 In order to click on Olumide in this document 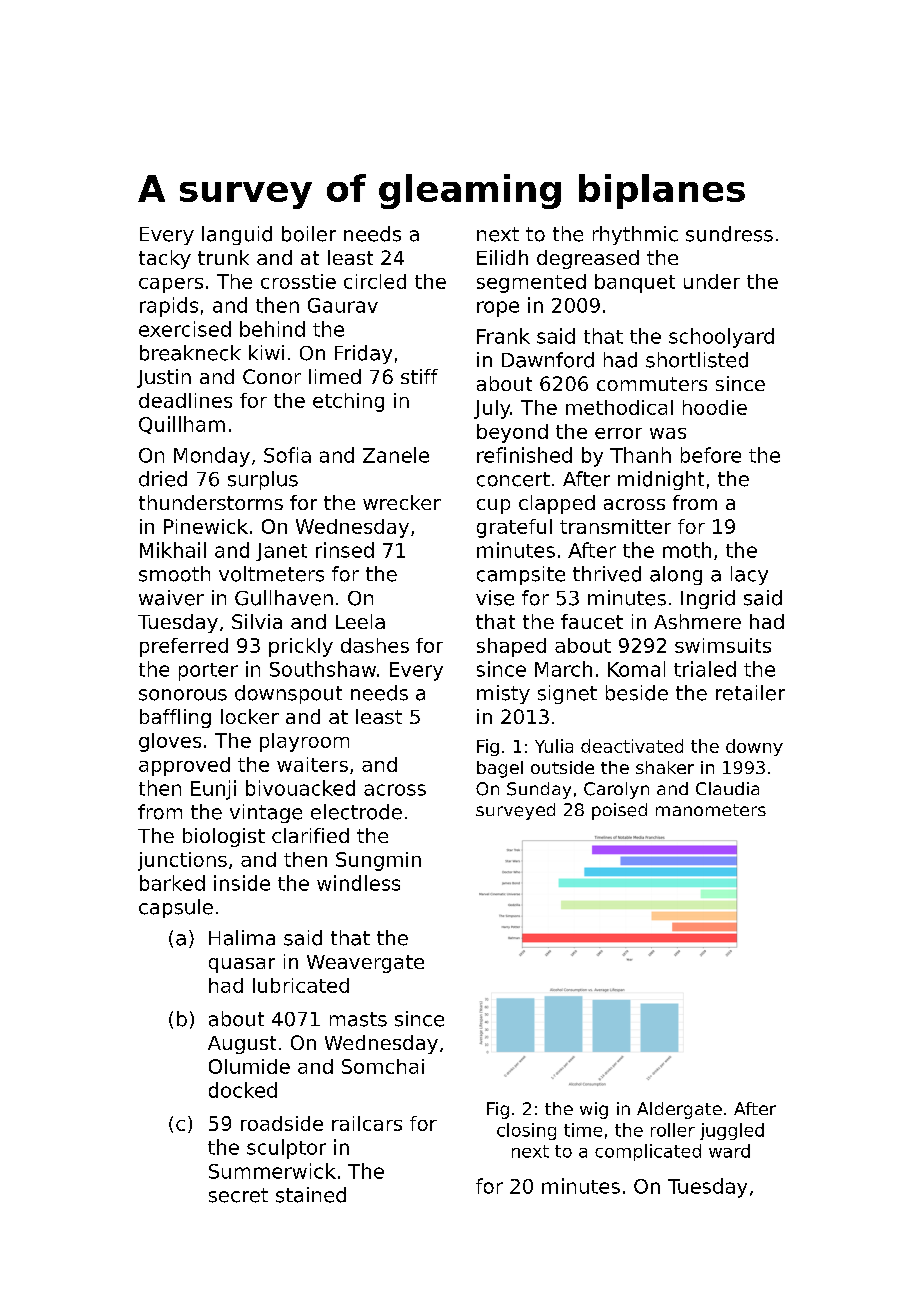, I will do `click(249, 1066)`.
